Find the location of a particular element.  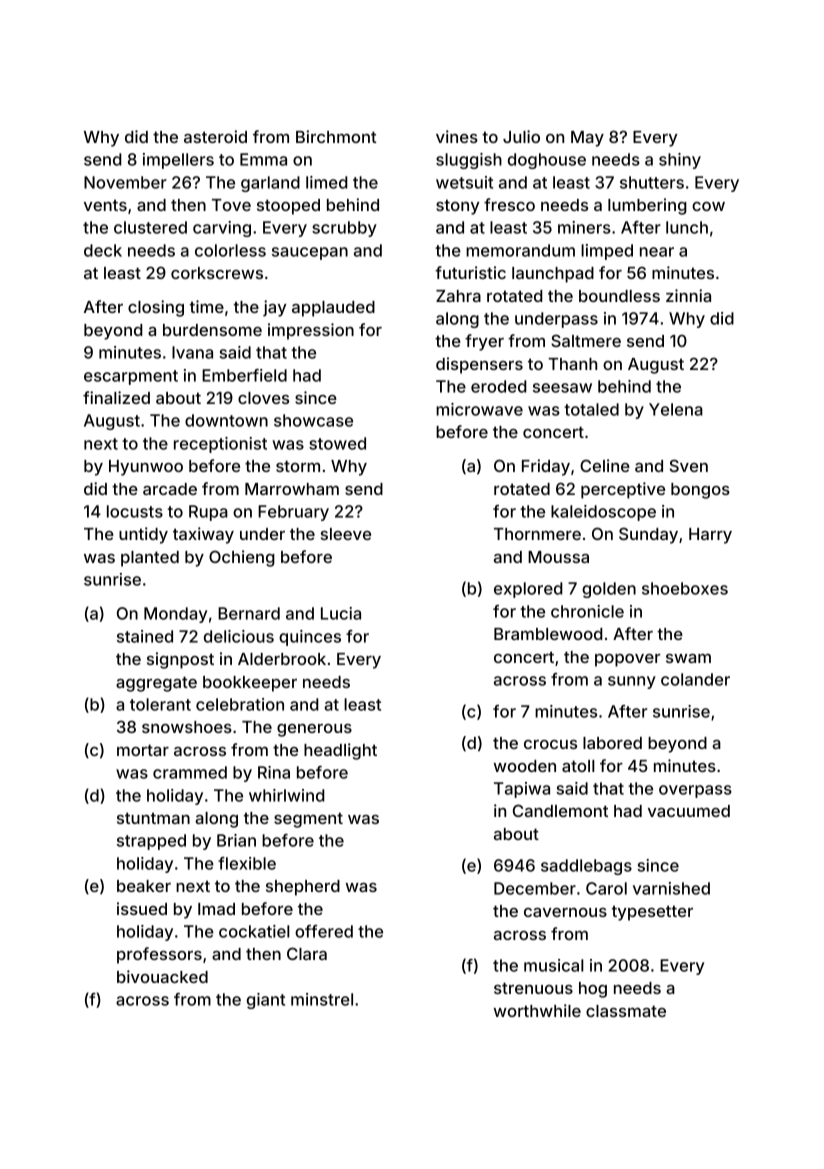

stony is located at coordinates (457, 207).
